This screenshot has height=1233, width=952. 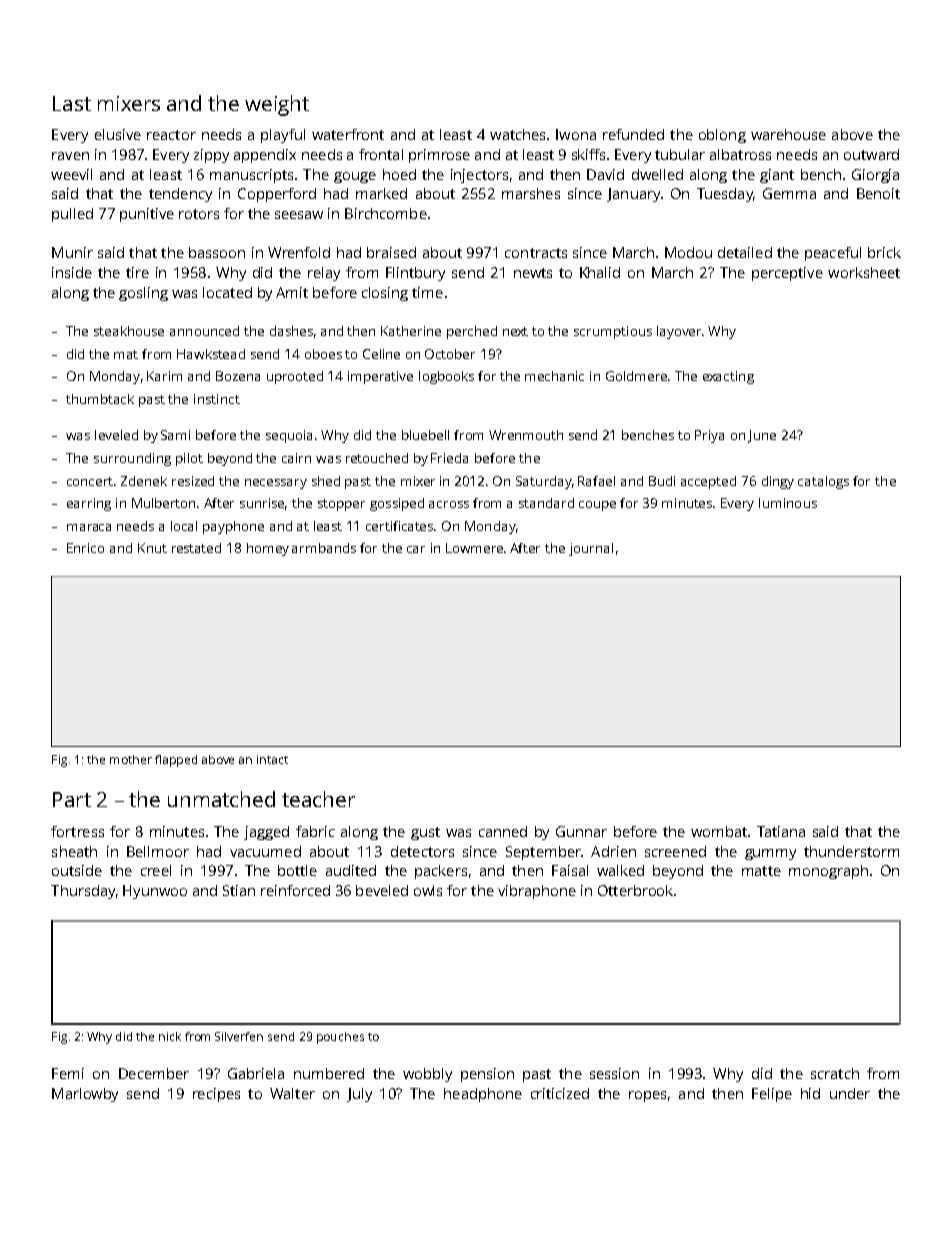 What do you see at coordinates (605, 174) in the screenshot?
I see `David` at bounding box center [605, 174].
